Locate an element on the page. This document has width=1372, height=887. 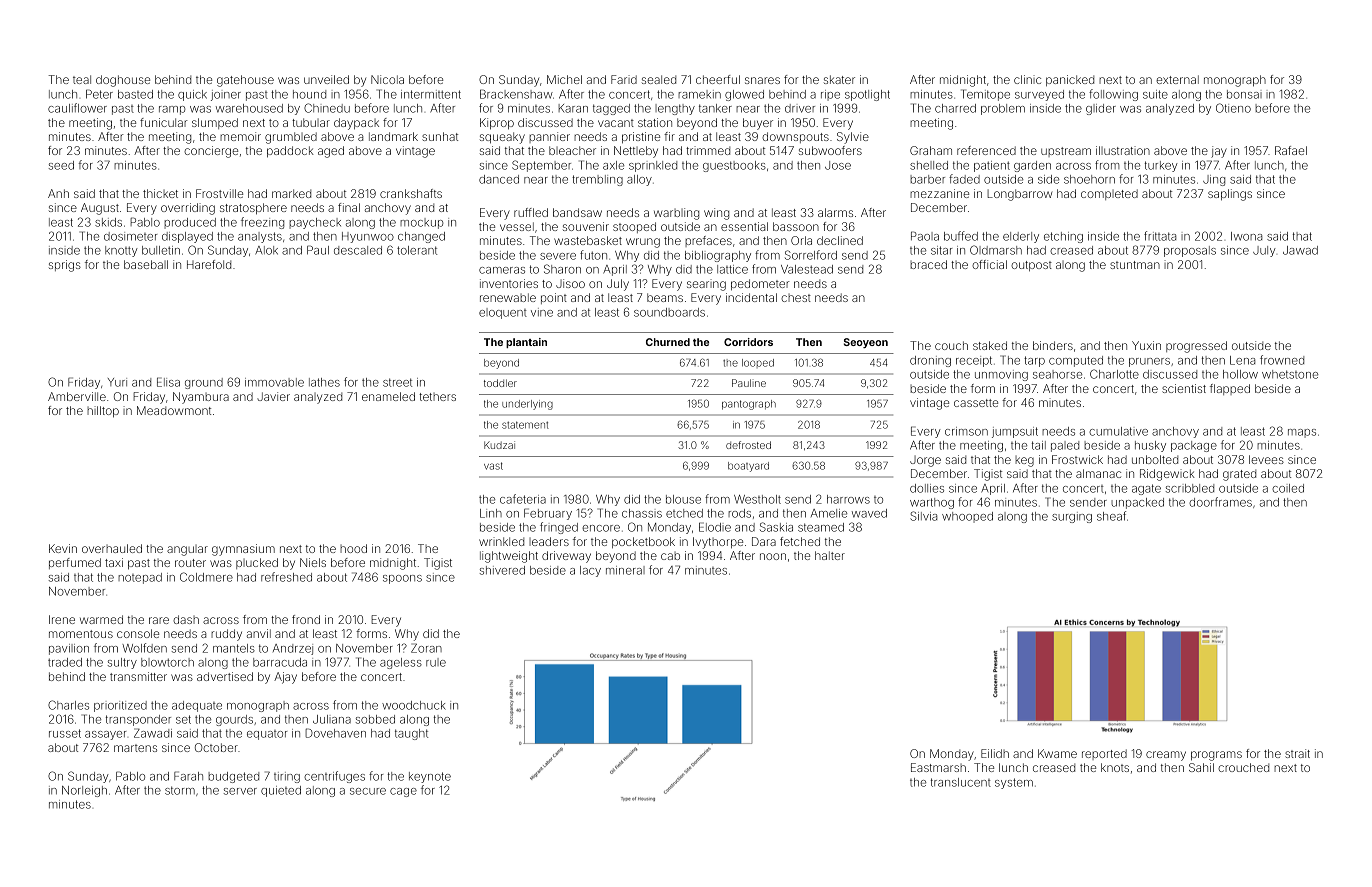
tanker is located at coordinates (715, 108).
